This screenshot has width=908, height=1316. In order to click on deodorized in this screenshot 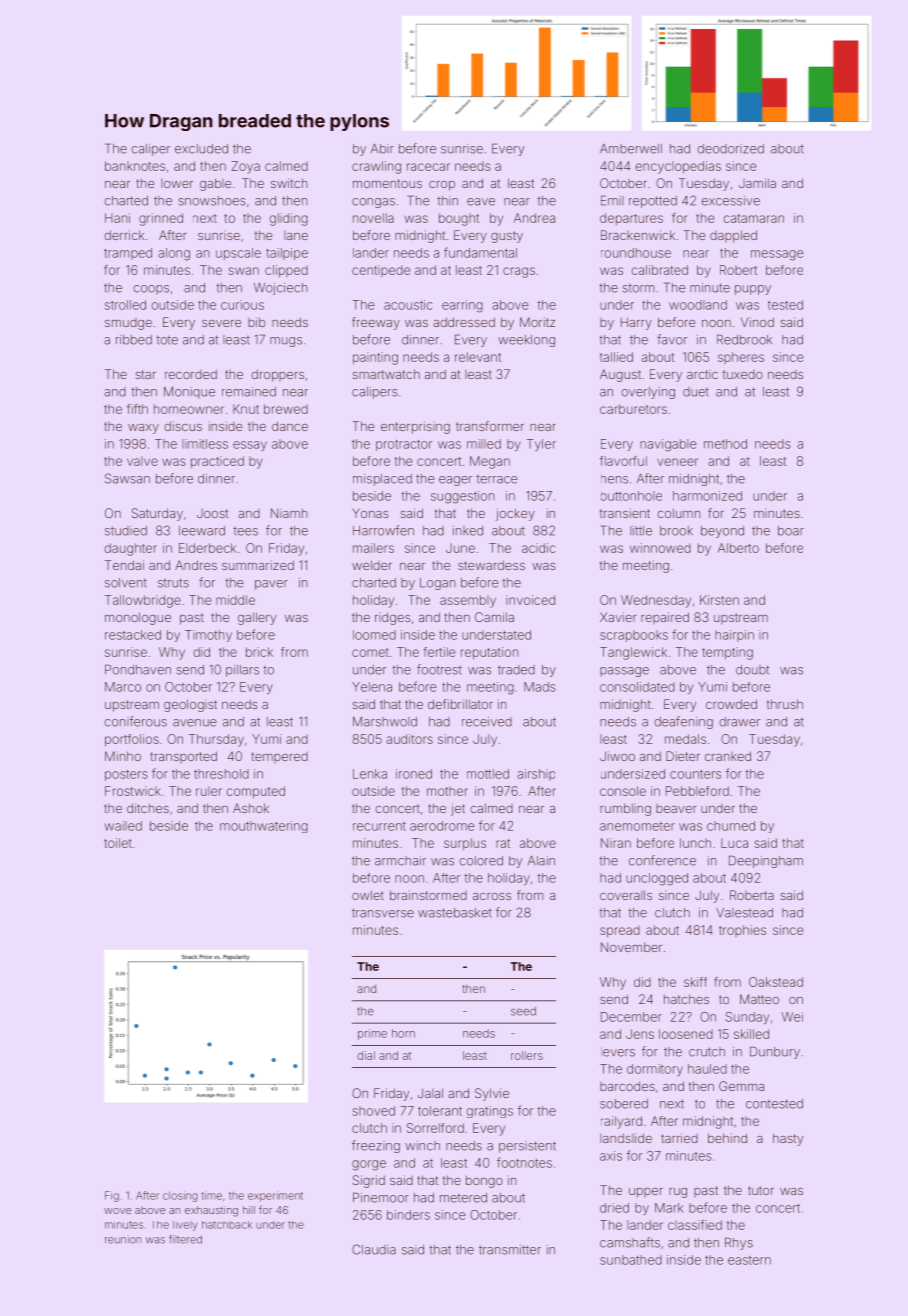, I will do `click(731, 149)`.
